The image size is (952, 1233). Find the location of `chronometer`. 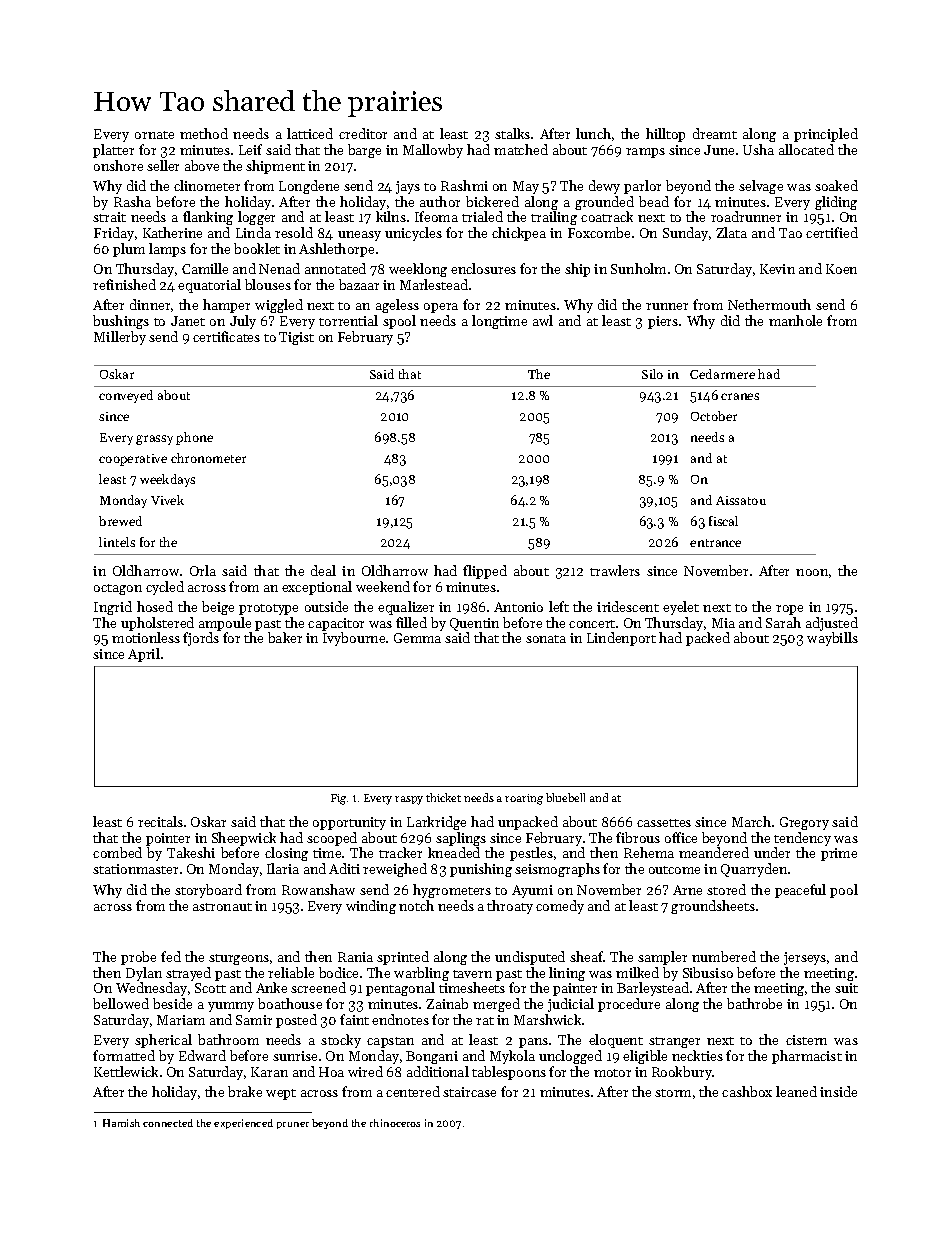

chronometer is located at coordinates (208, 458).
